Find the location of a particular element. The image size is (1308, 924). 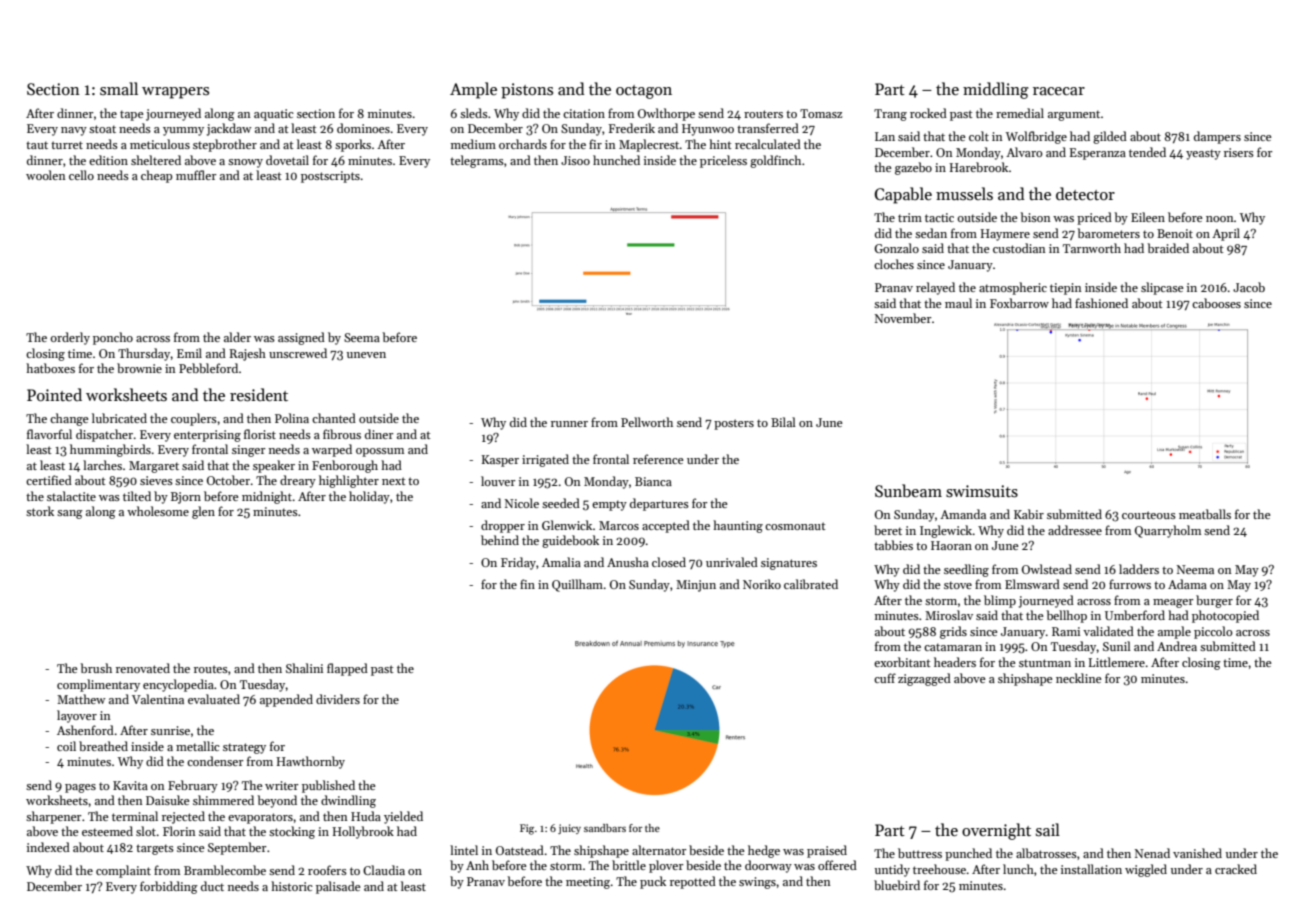

small is located at coordinates (119, 88).
